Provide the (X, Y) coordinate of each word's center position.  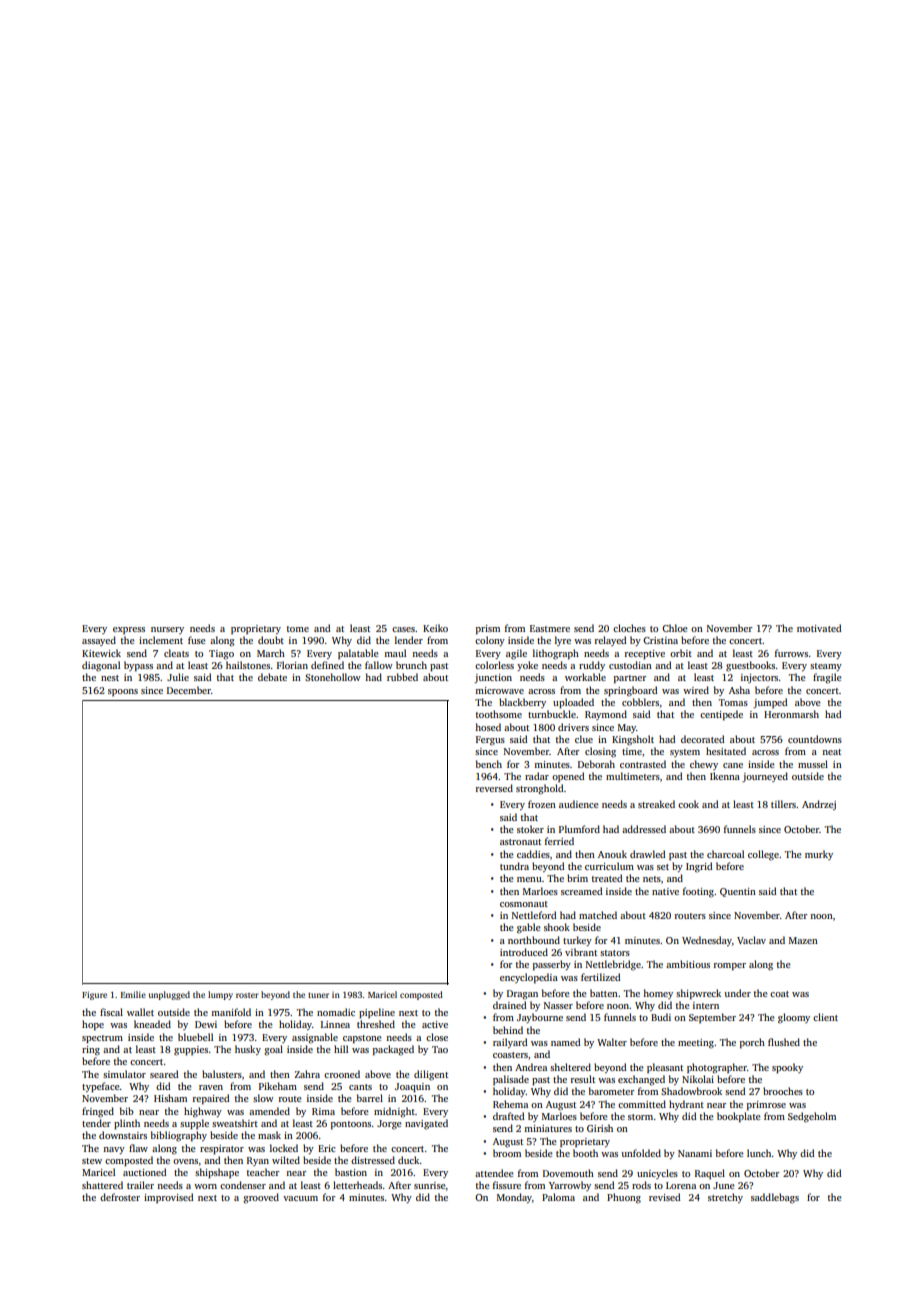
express (129, 630)
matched (598, 915)
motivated (819, 628)
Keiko (435, 628)
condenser (243, 1185)
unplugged (169, 995)
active (435, 1024)
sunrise (430, 1185)
